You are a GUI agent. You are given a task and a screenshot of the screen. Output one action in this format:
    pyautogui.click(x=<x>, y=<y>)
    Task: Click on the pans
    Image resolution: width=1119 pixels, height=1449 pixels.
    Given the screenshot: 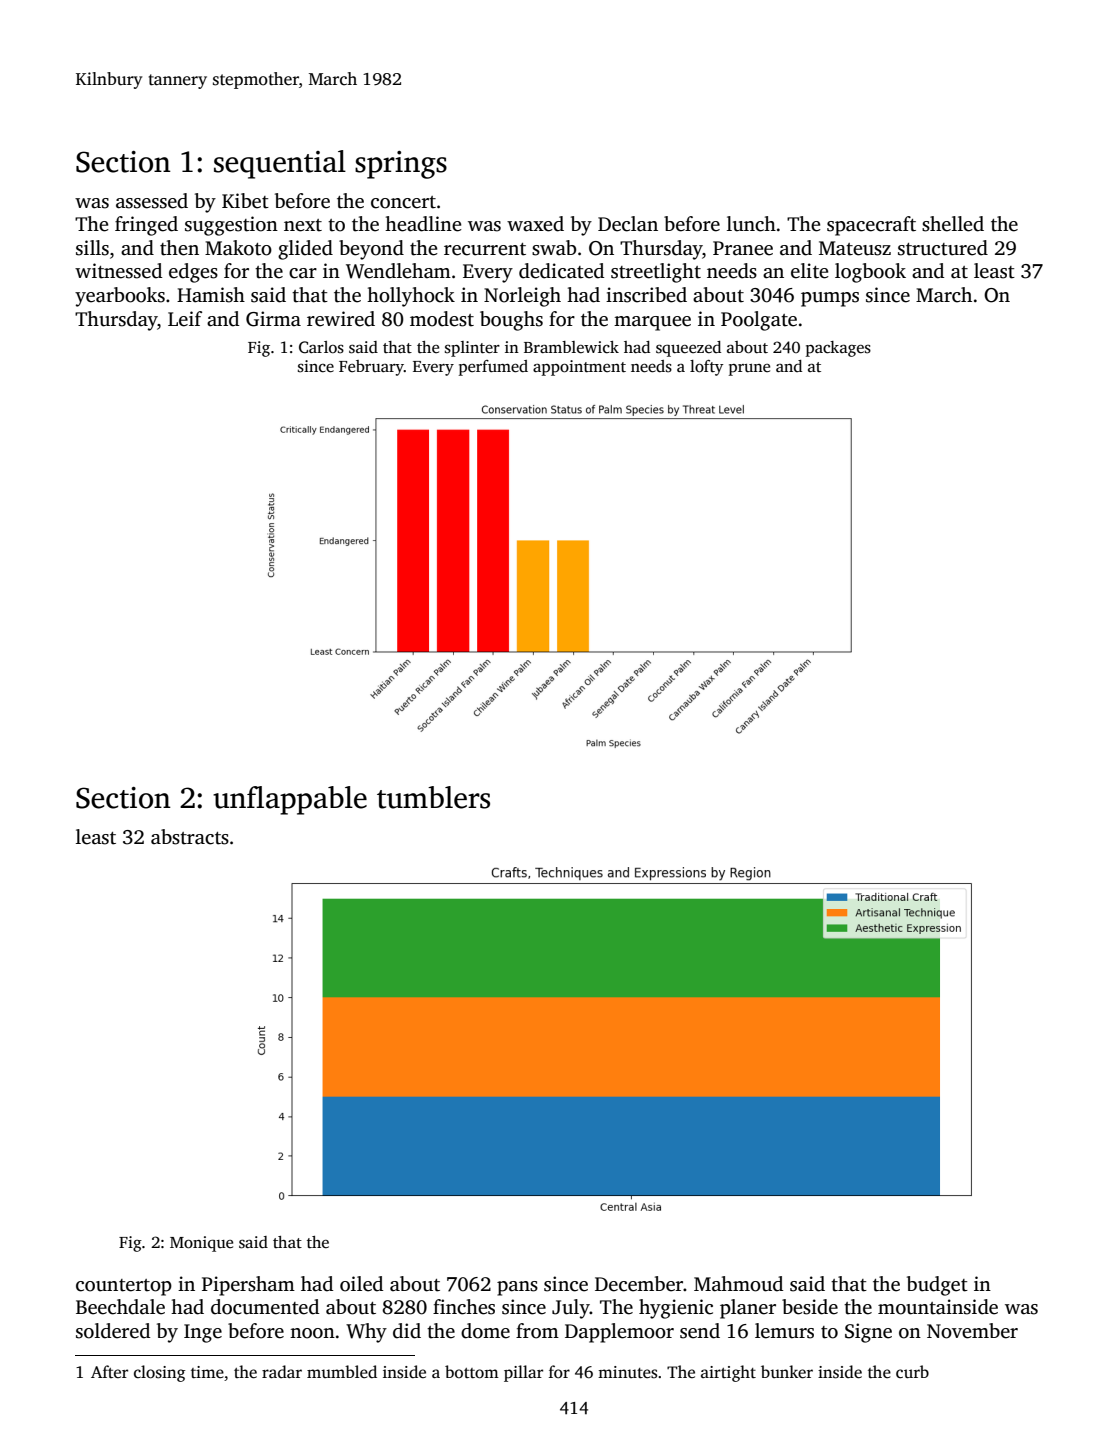 What is the action you would take?
    pyautogui.click(x=517, y=1288)
